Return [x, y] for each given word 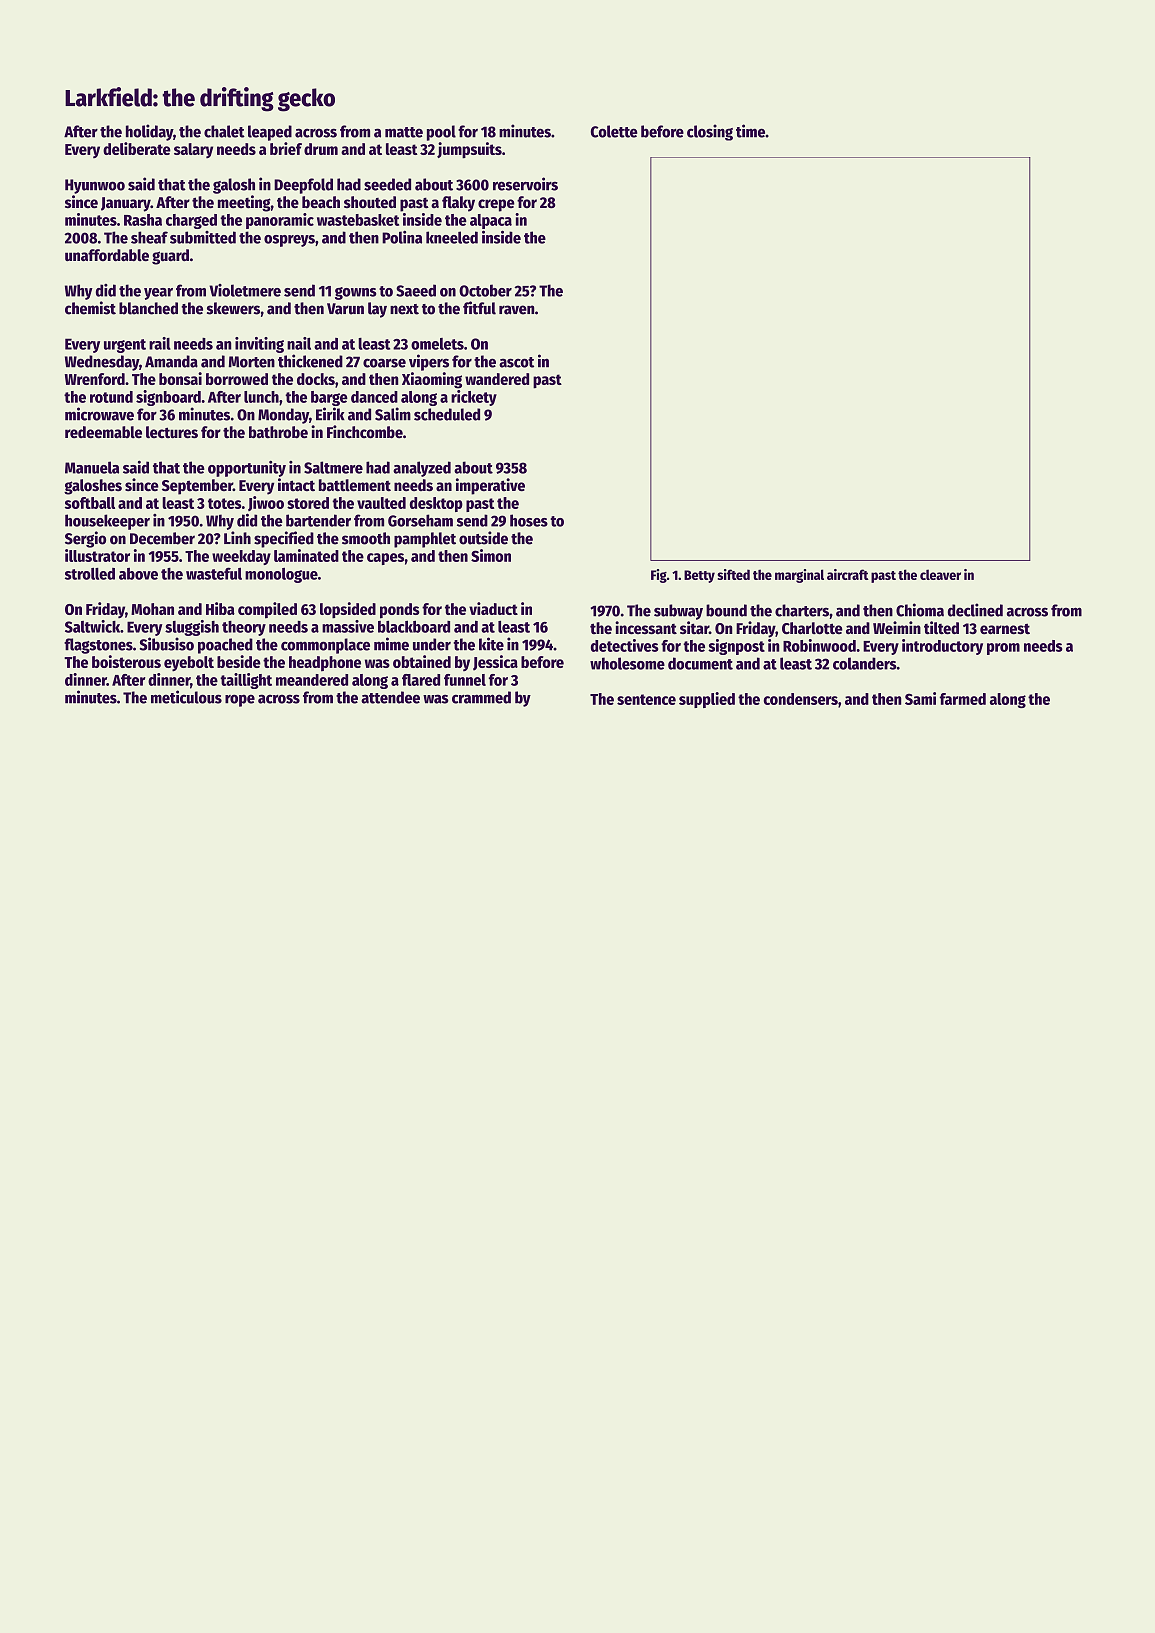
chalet [224, 131]
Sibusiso [167, 644]
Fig [659, 576]
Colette [614, 131]
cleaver [940, 574]
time [750, 131]
